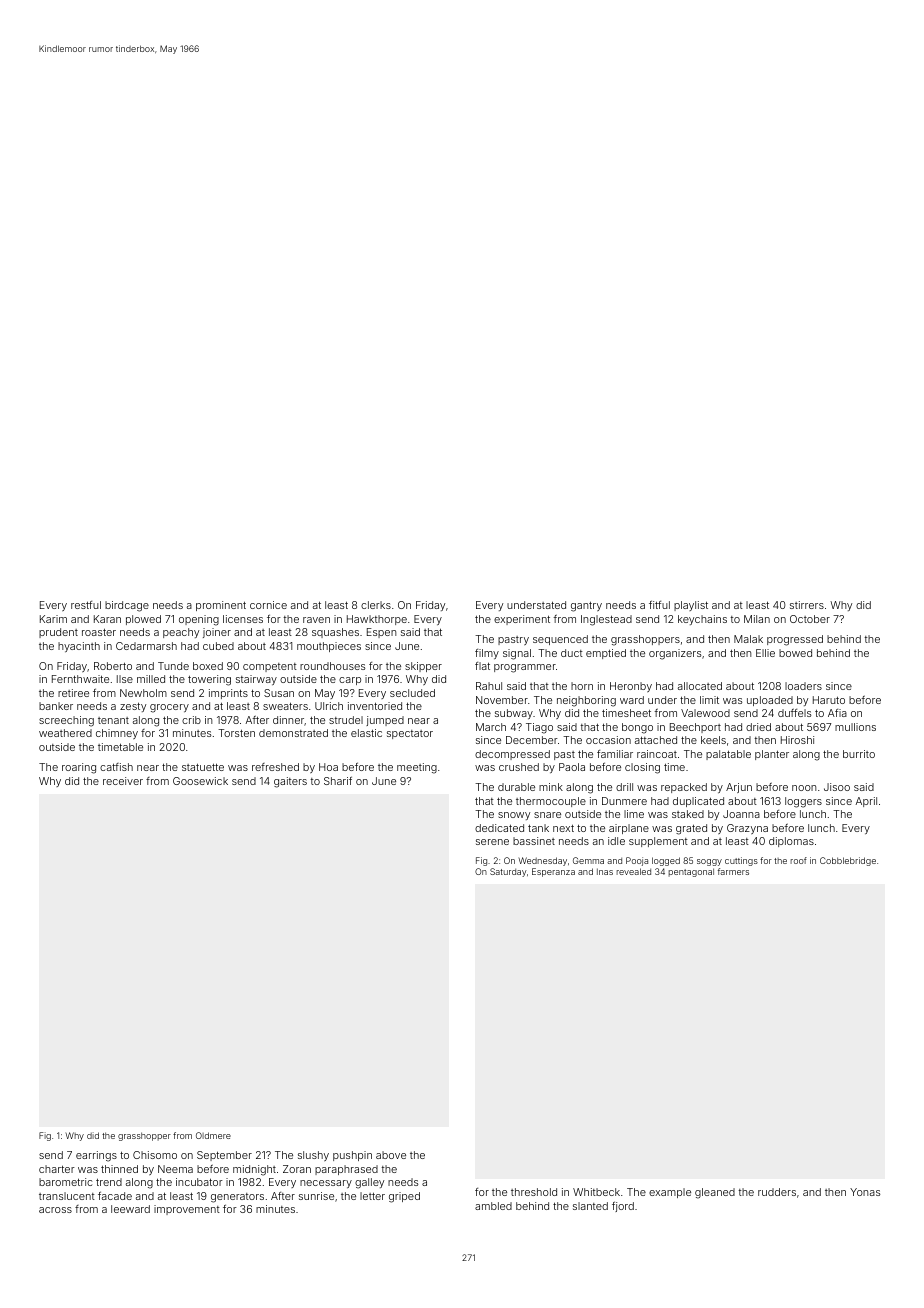 This document has width=924, height=1308. Describe the element at coordinates (596, 1192) in the document. I see `Whitbeck` at that location.
